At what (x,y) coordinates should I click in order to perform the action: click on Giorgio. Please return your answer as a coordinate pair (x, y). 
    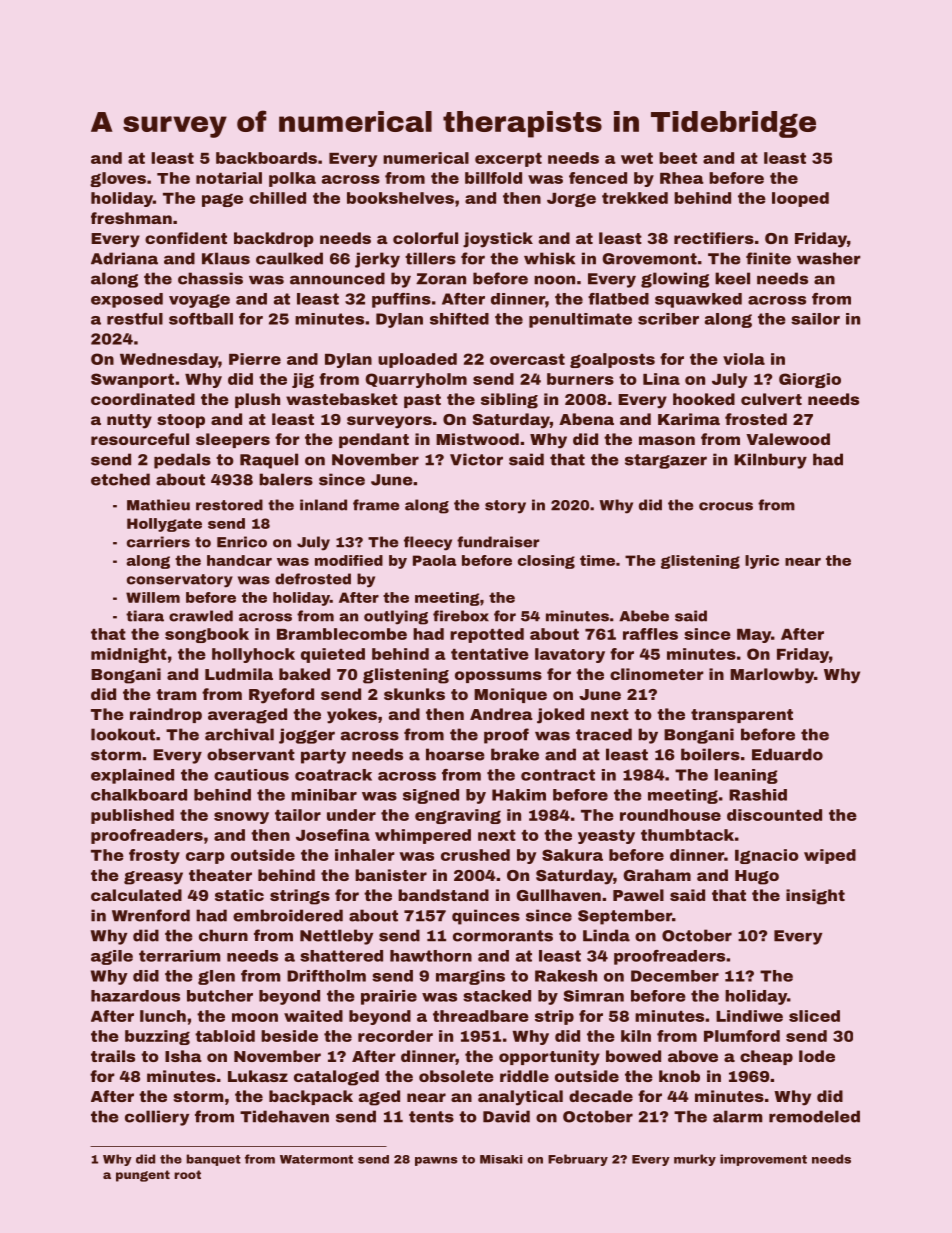
    Looking at the image, I should click on (810, 380).
